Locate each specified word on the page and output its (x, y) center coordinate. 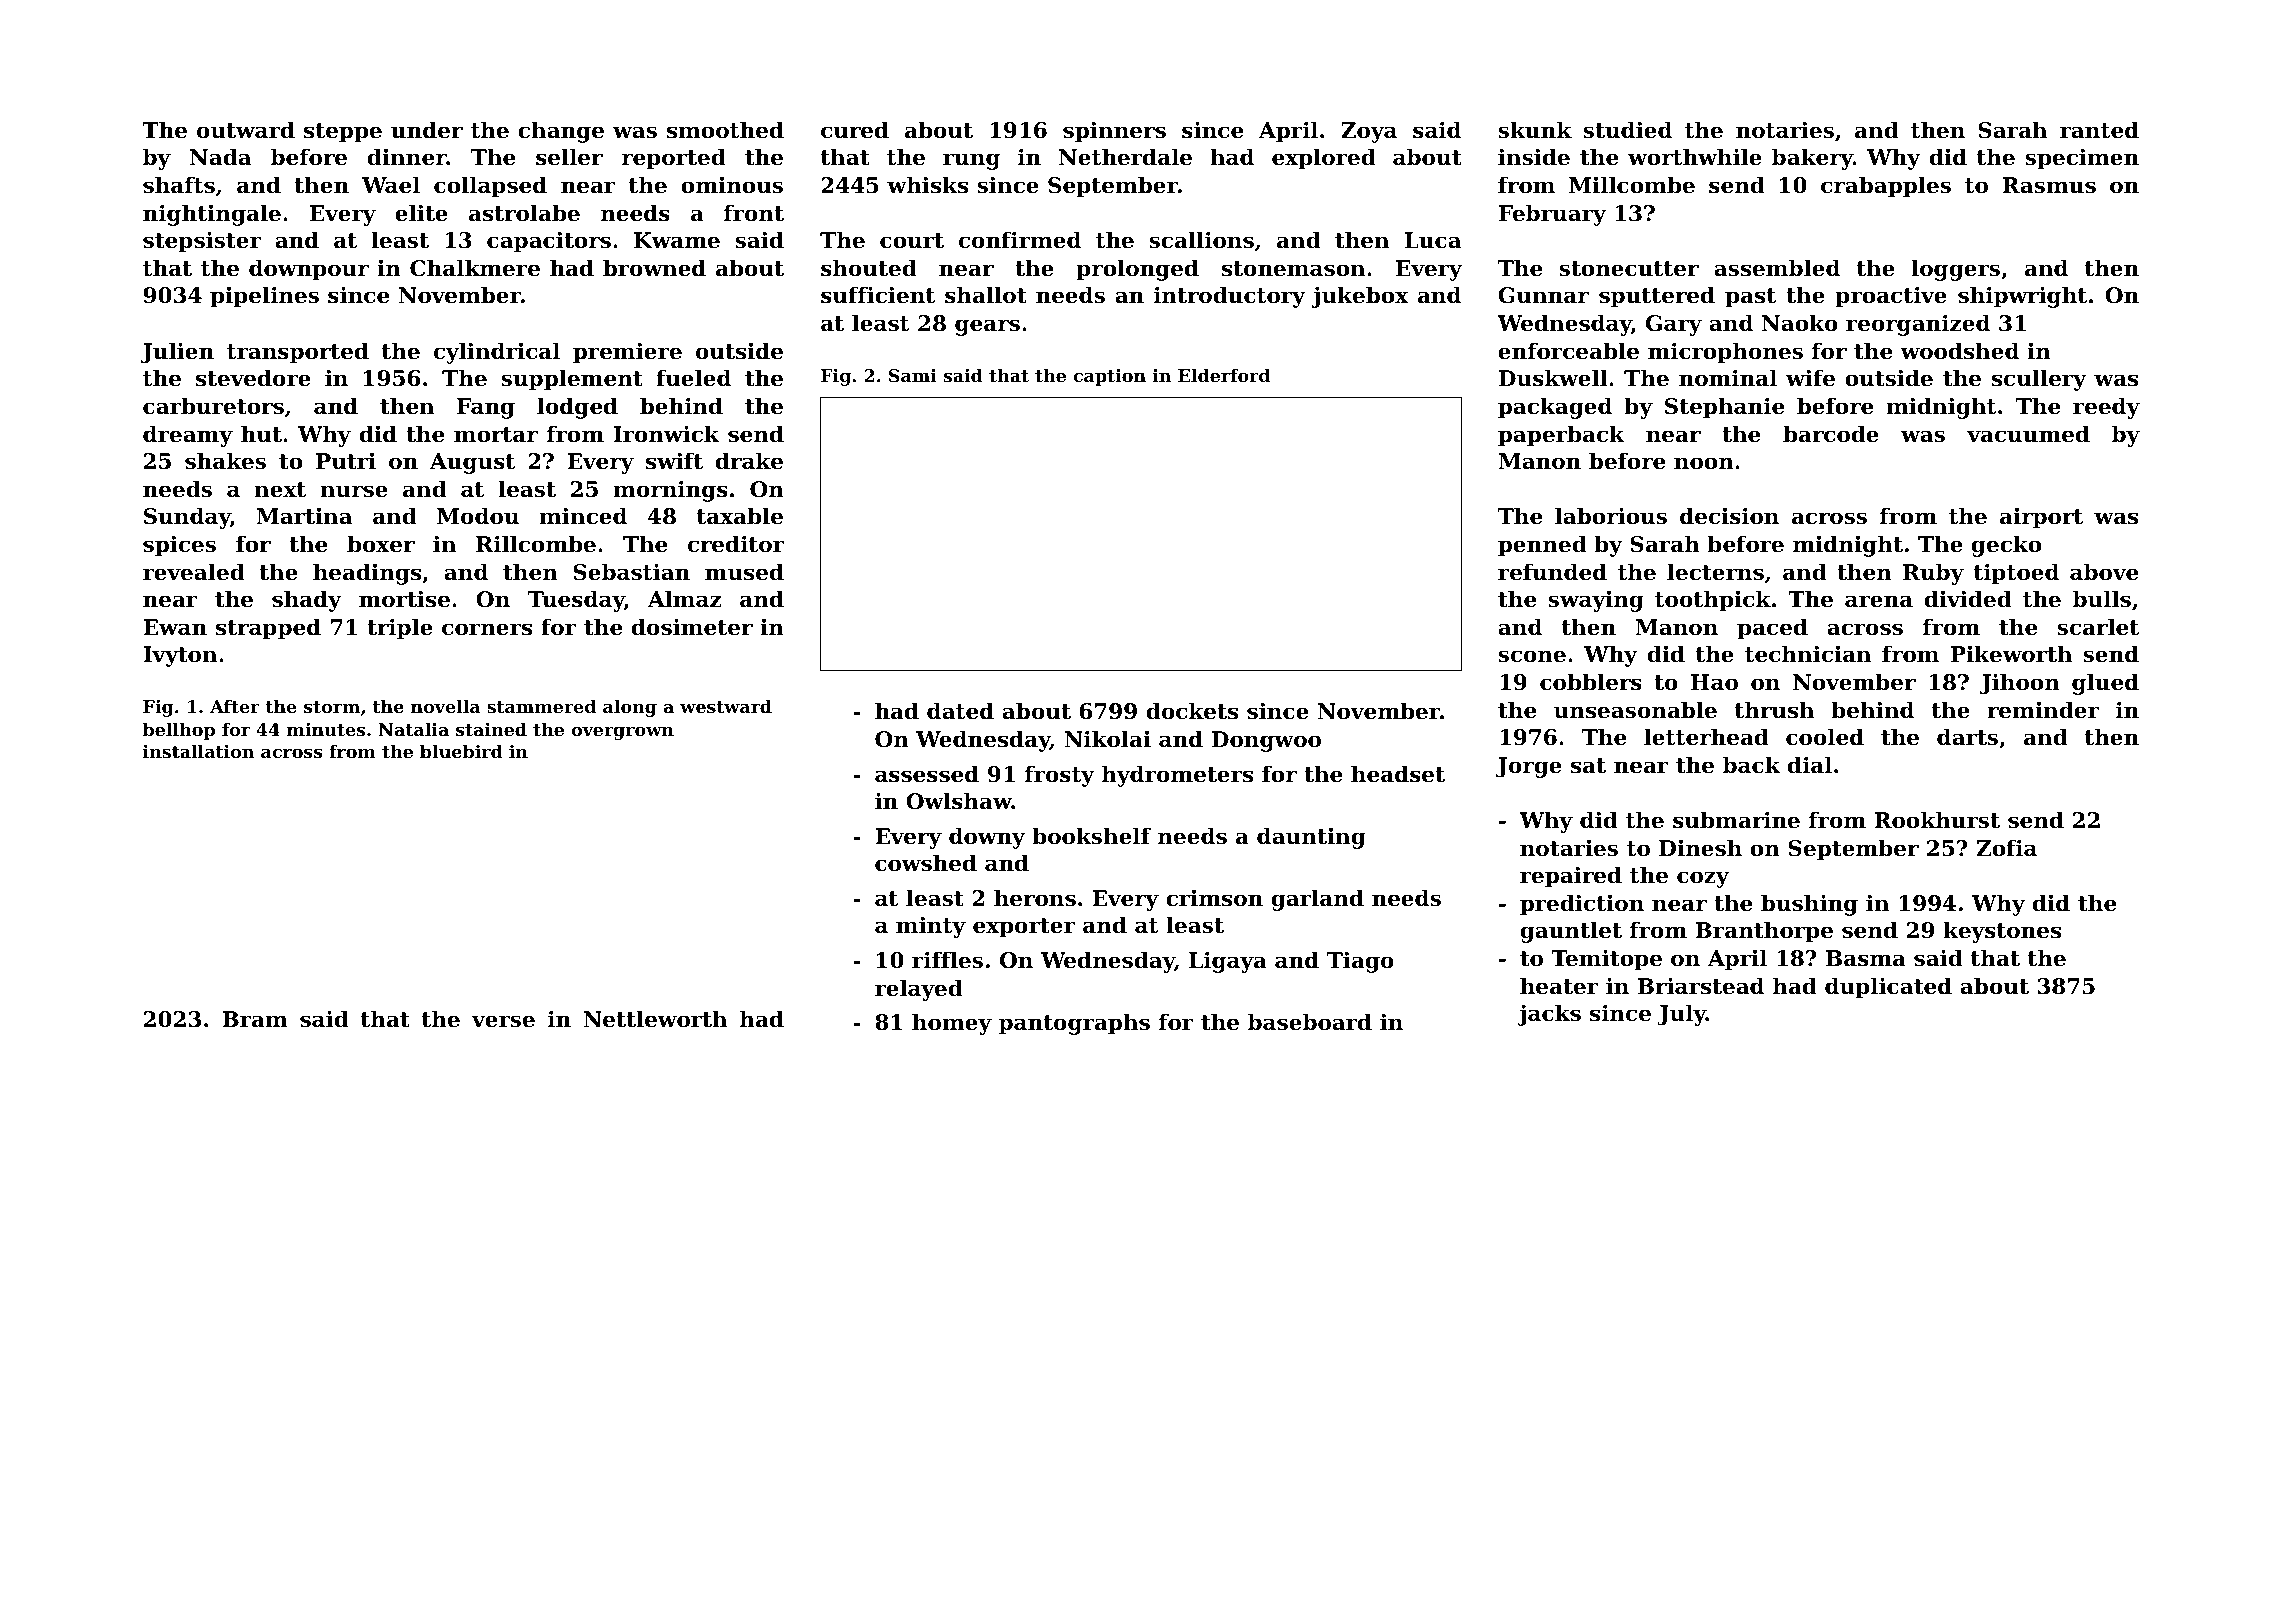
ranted (2099, 130)
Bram (255, 1019)
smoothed (725, 130)
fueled (693, 378)
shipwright (2022, 297)
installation (198, 751)
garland (1317, 900)
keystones (2002, 932)
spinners (1114, 132)
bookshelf (1091, 836)
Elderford (1224, 375)
